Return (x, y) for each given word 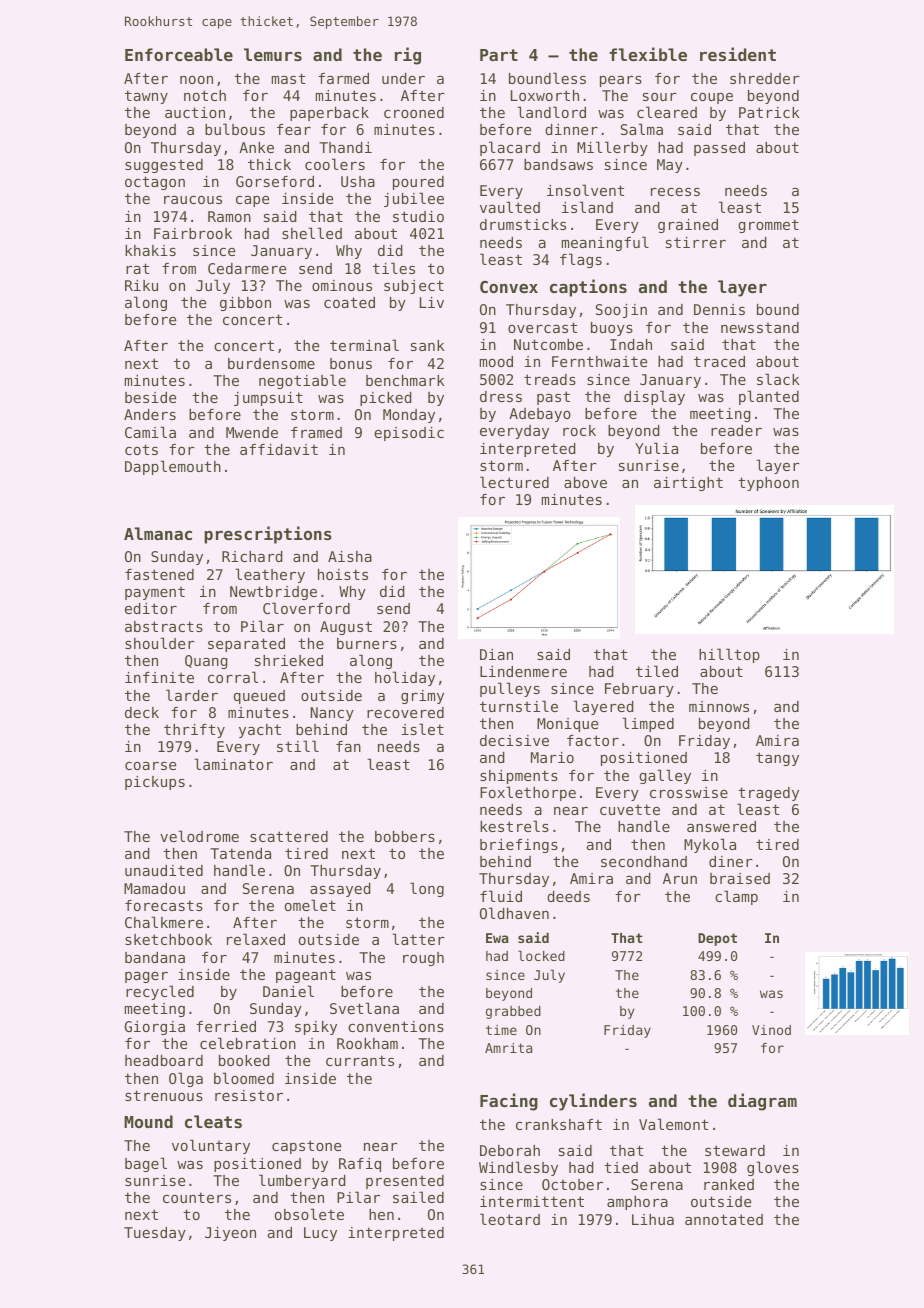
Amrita (508, 1048)
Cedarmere (247, 268)
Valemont (673, 1124)
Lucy (320, 1234)
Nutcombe (548, 344)
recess (675, 192)
